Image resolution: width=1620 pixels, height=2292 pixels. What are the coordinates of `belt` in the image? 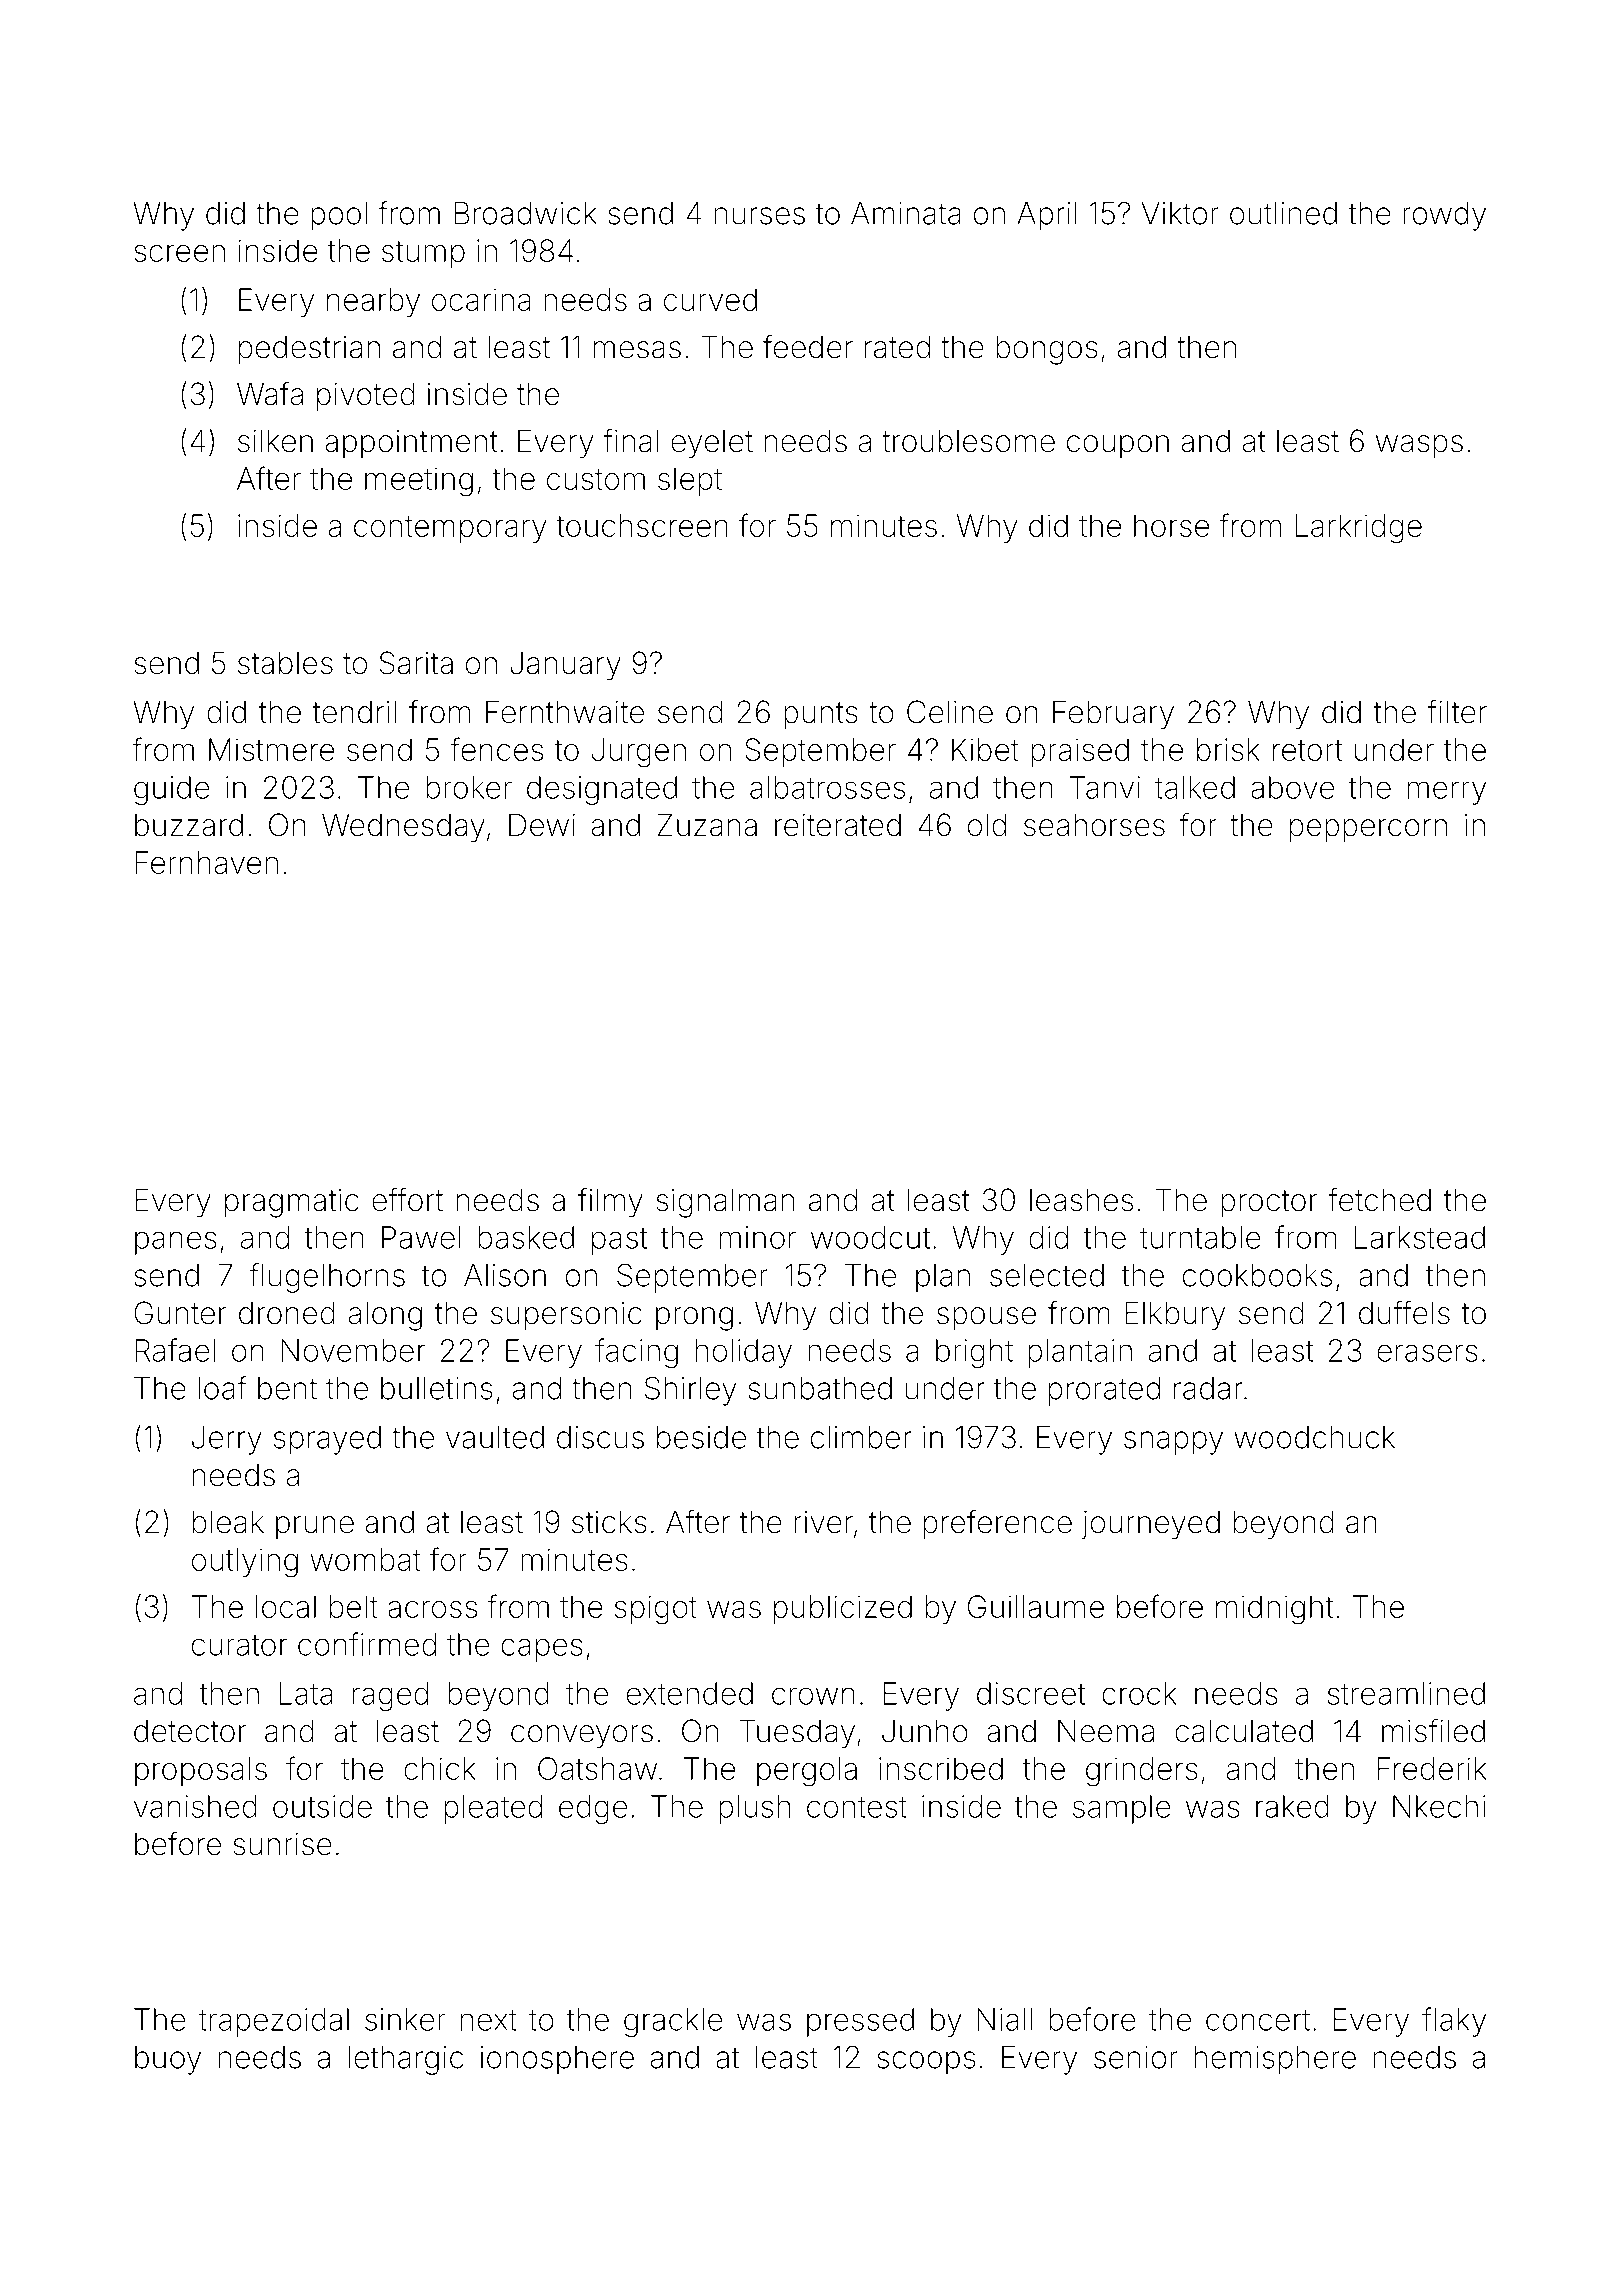 It's located at (354, 1606).
